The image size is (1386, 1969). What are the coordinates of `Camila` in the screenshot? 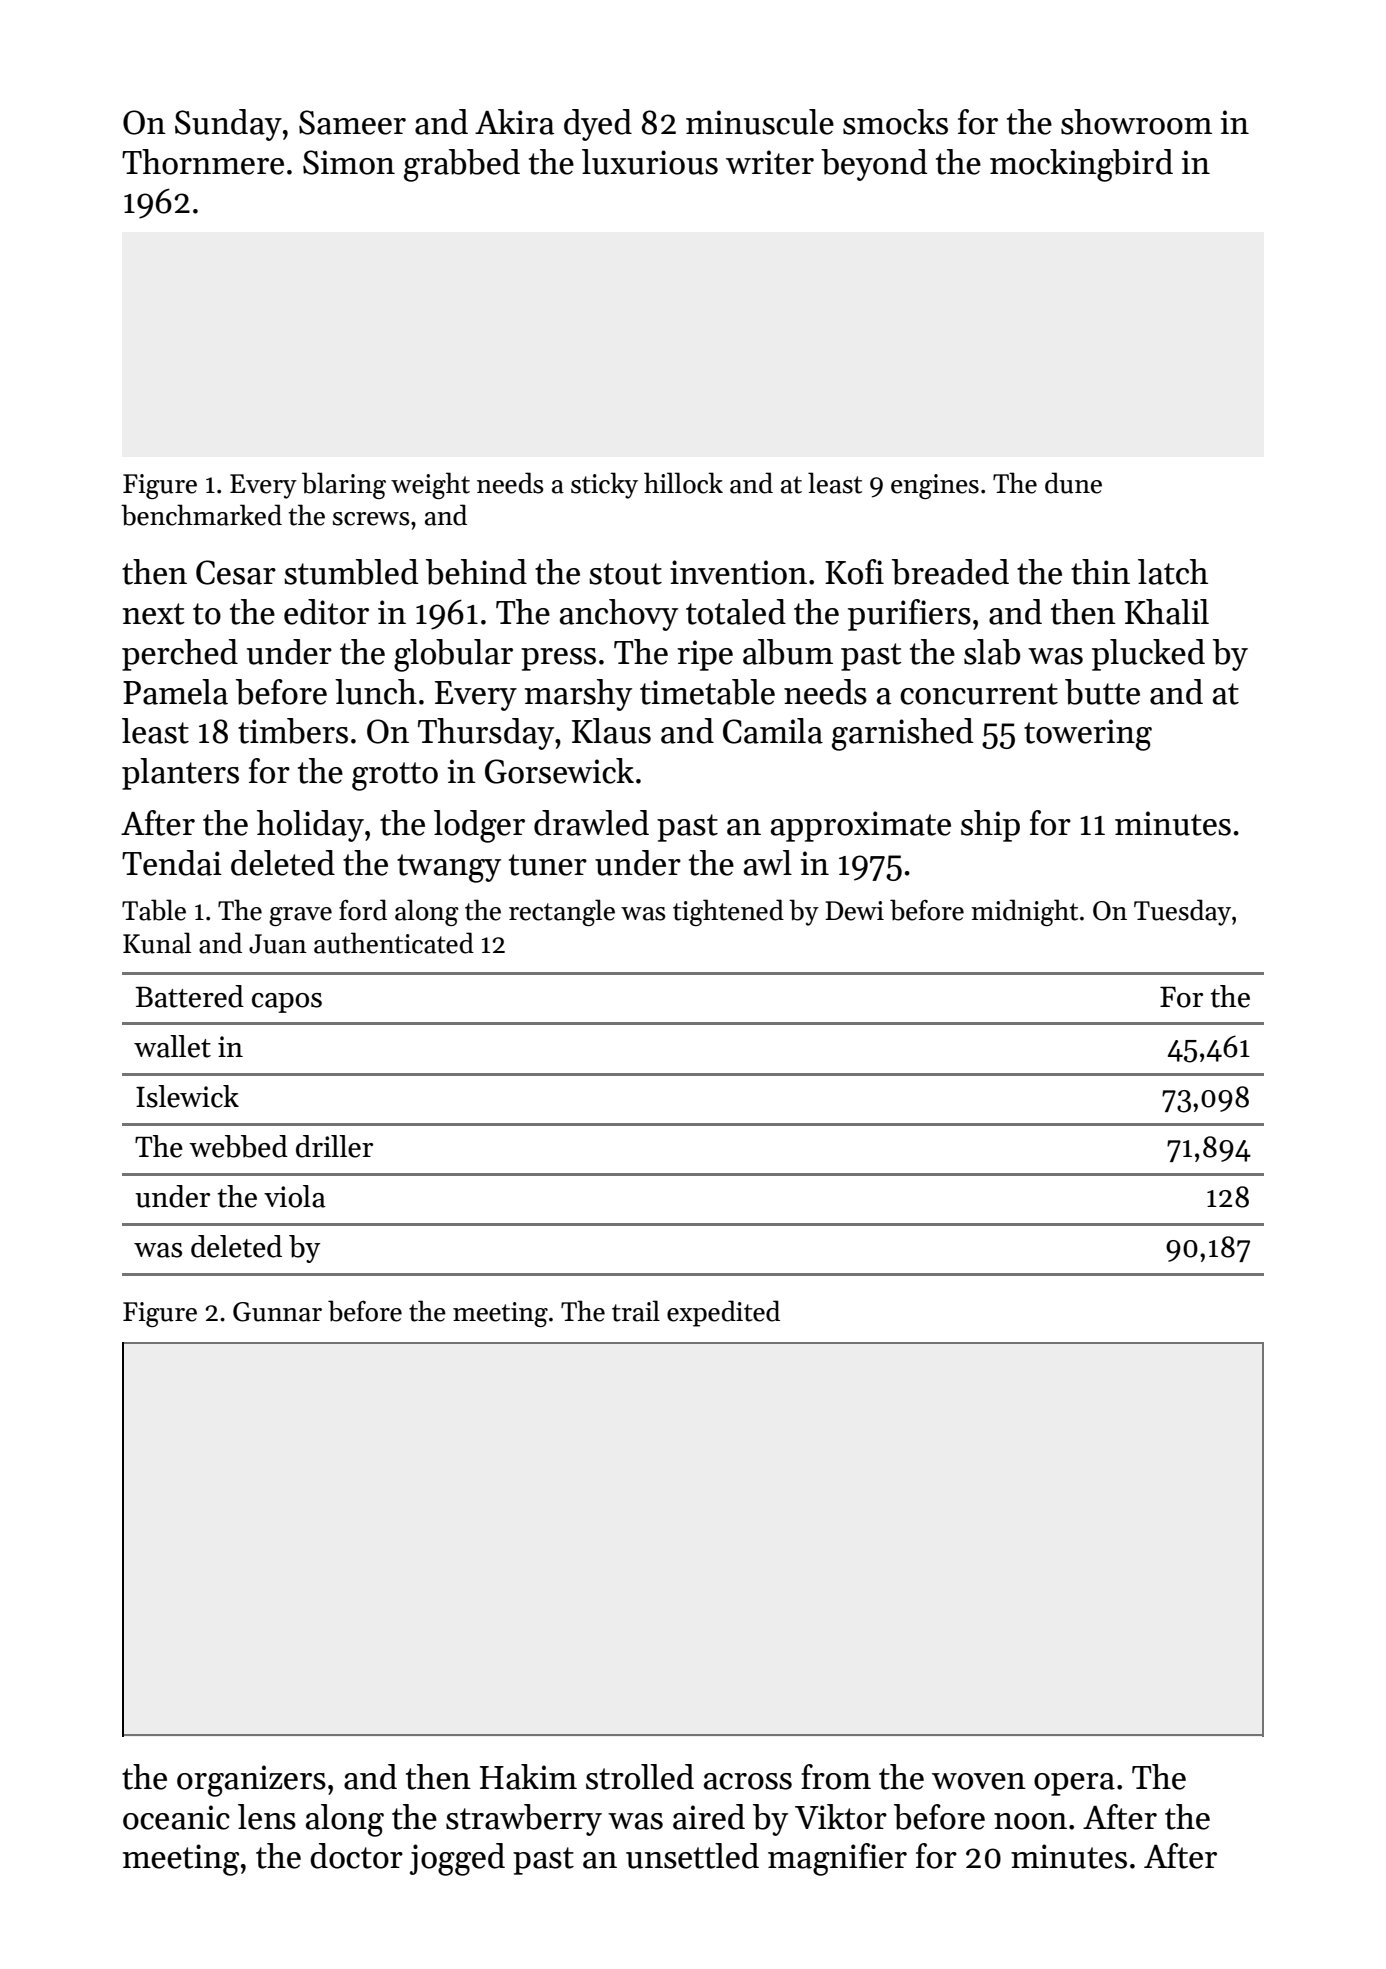 It's located at (773, 731).
